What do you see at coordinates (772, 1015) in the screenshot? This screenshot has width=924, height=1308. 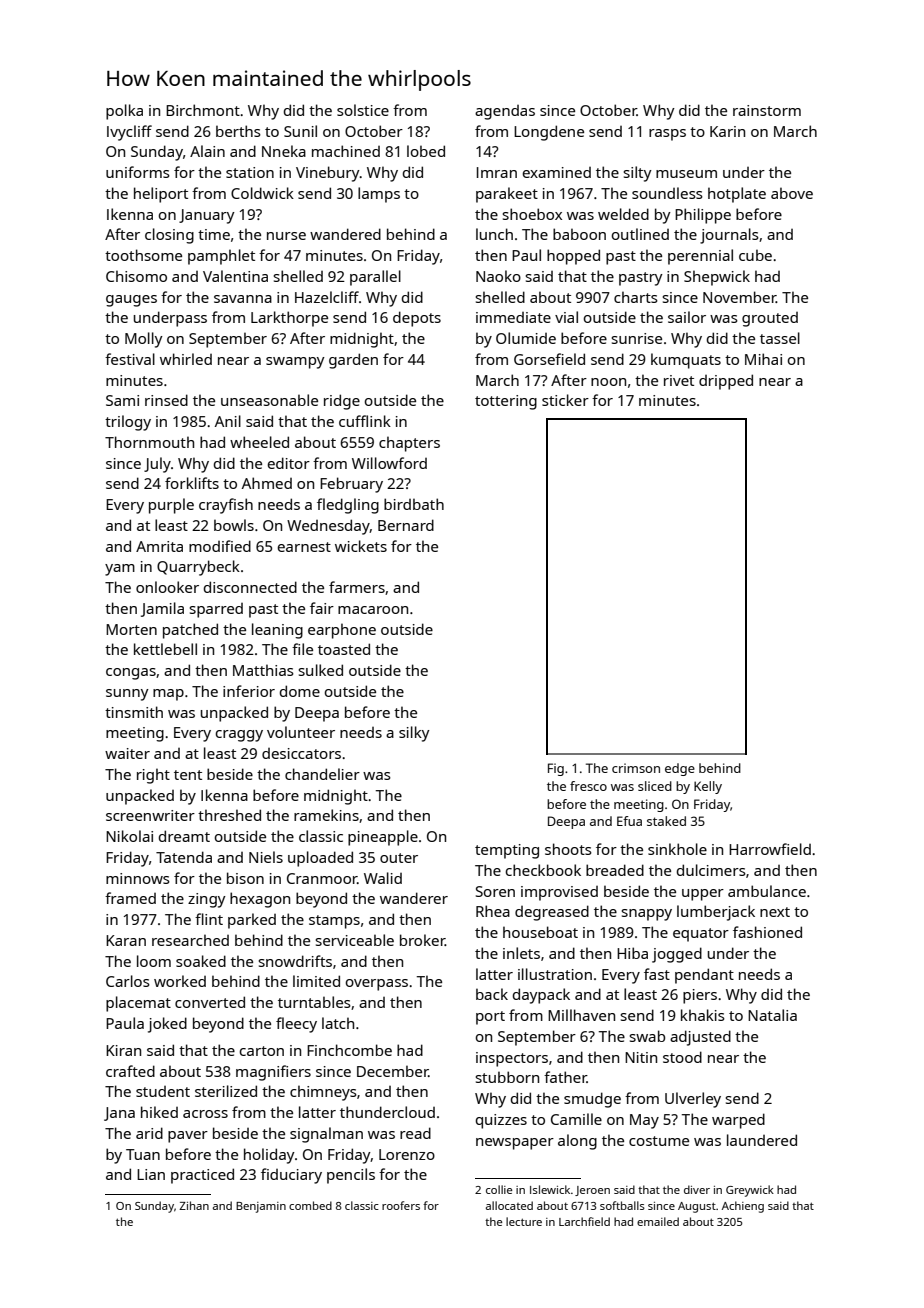 I see `Natalia` at bounding box center [772, 1015].
